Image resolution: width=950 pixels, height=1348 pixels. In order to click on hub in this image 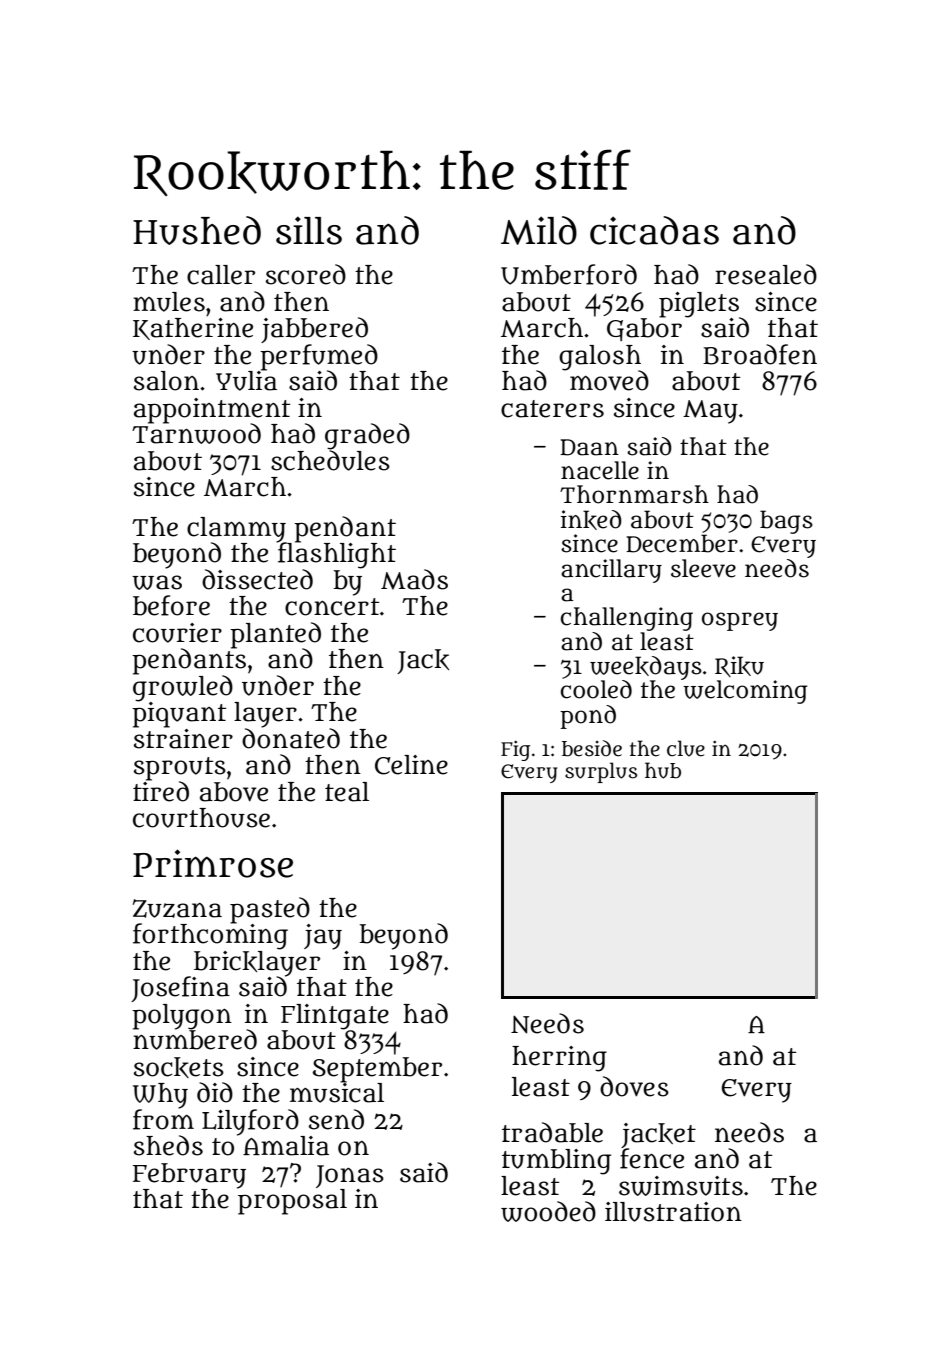, I will do `click(663, 770)`.
